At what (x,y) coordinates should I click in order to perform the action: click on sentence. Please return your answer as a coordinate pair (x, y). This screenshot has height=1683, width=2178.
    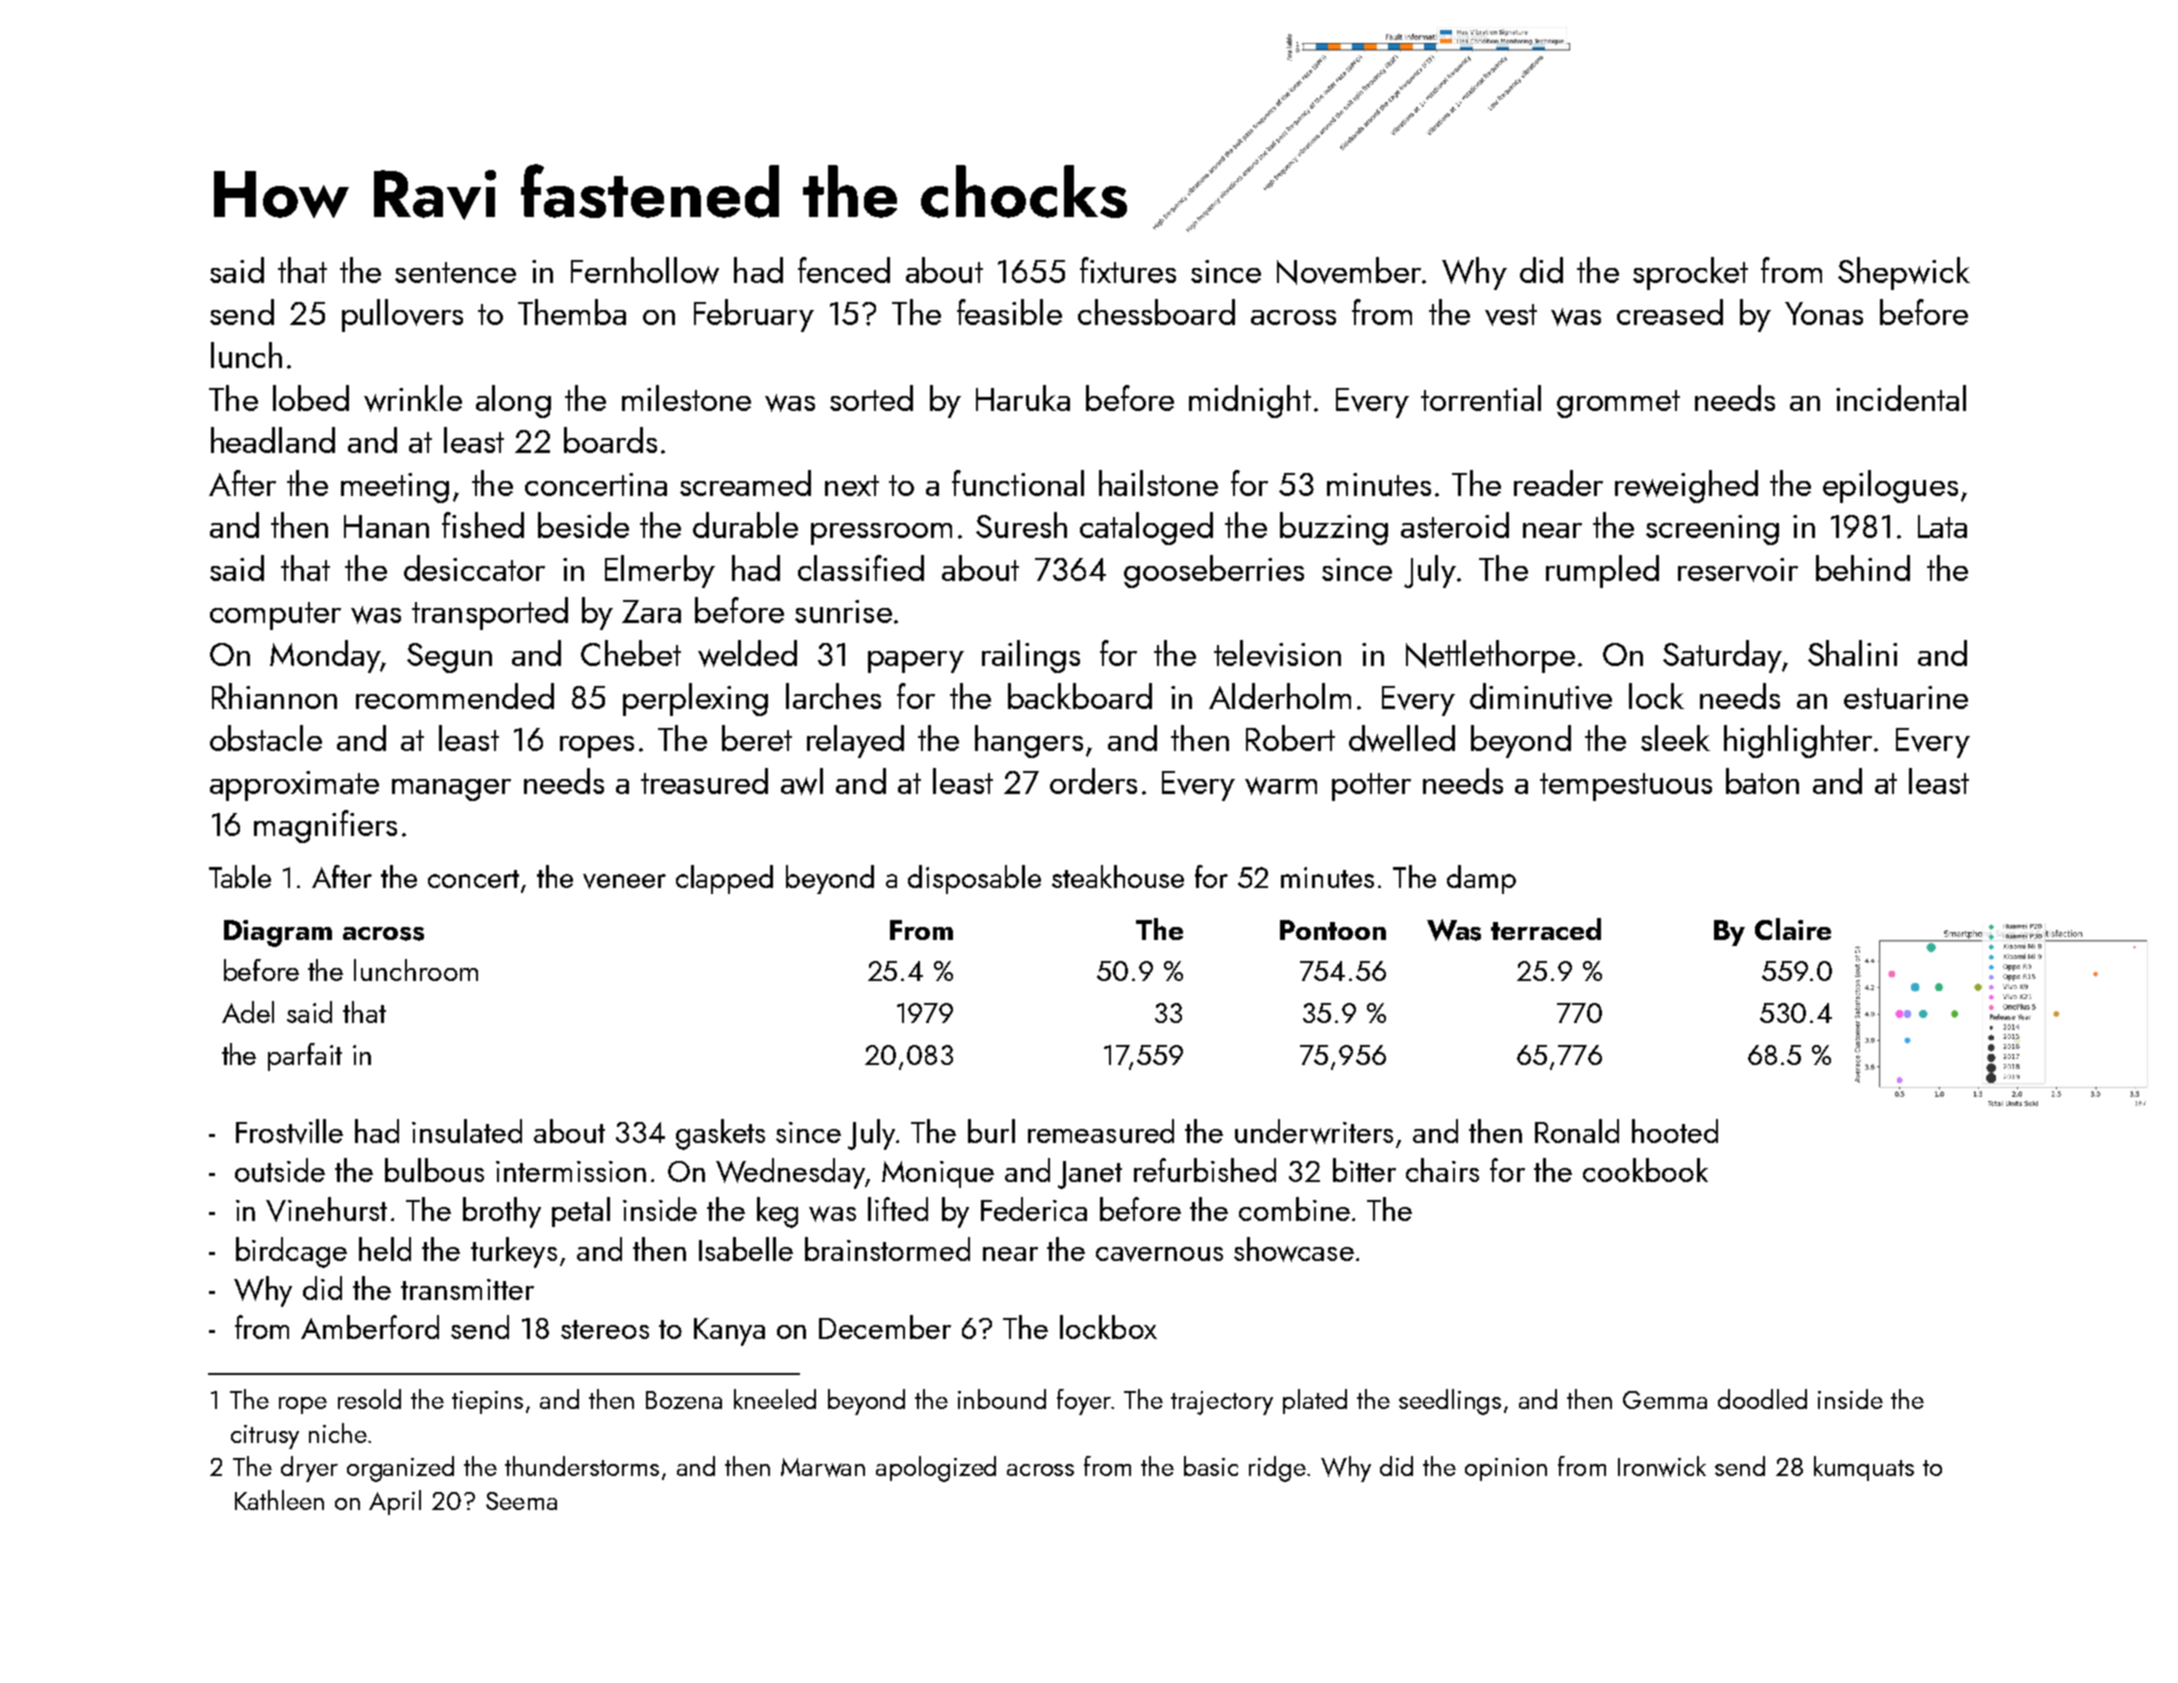
    Looking at the image, I should click on (455, 272).
